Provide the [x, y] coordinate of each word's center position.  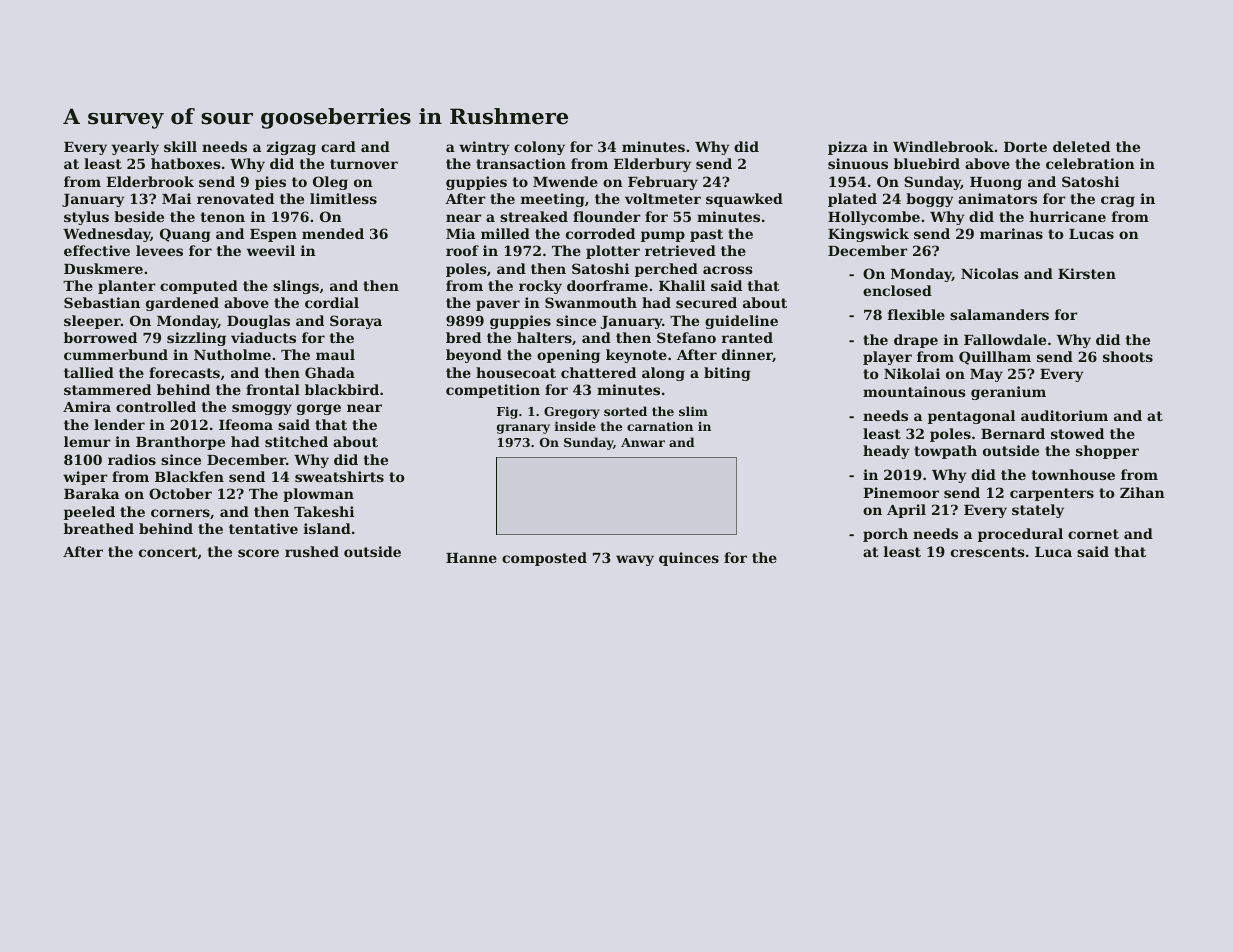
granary [523, 429]
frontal [273, 389]
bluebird [927, 163]
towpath [945, 452]
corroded [600, 233]
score [258, 553]
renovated [235, 198]
